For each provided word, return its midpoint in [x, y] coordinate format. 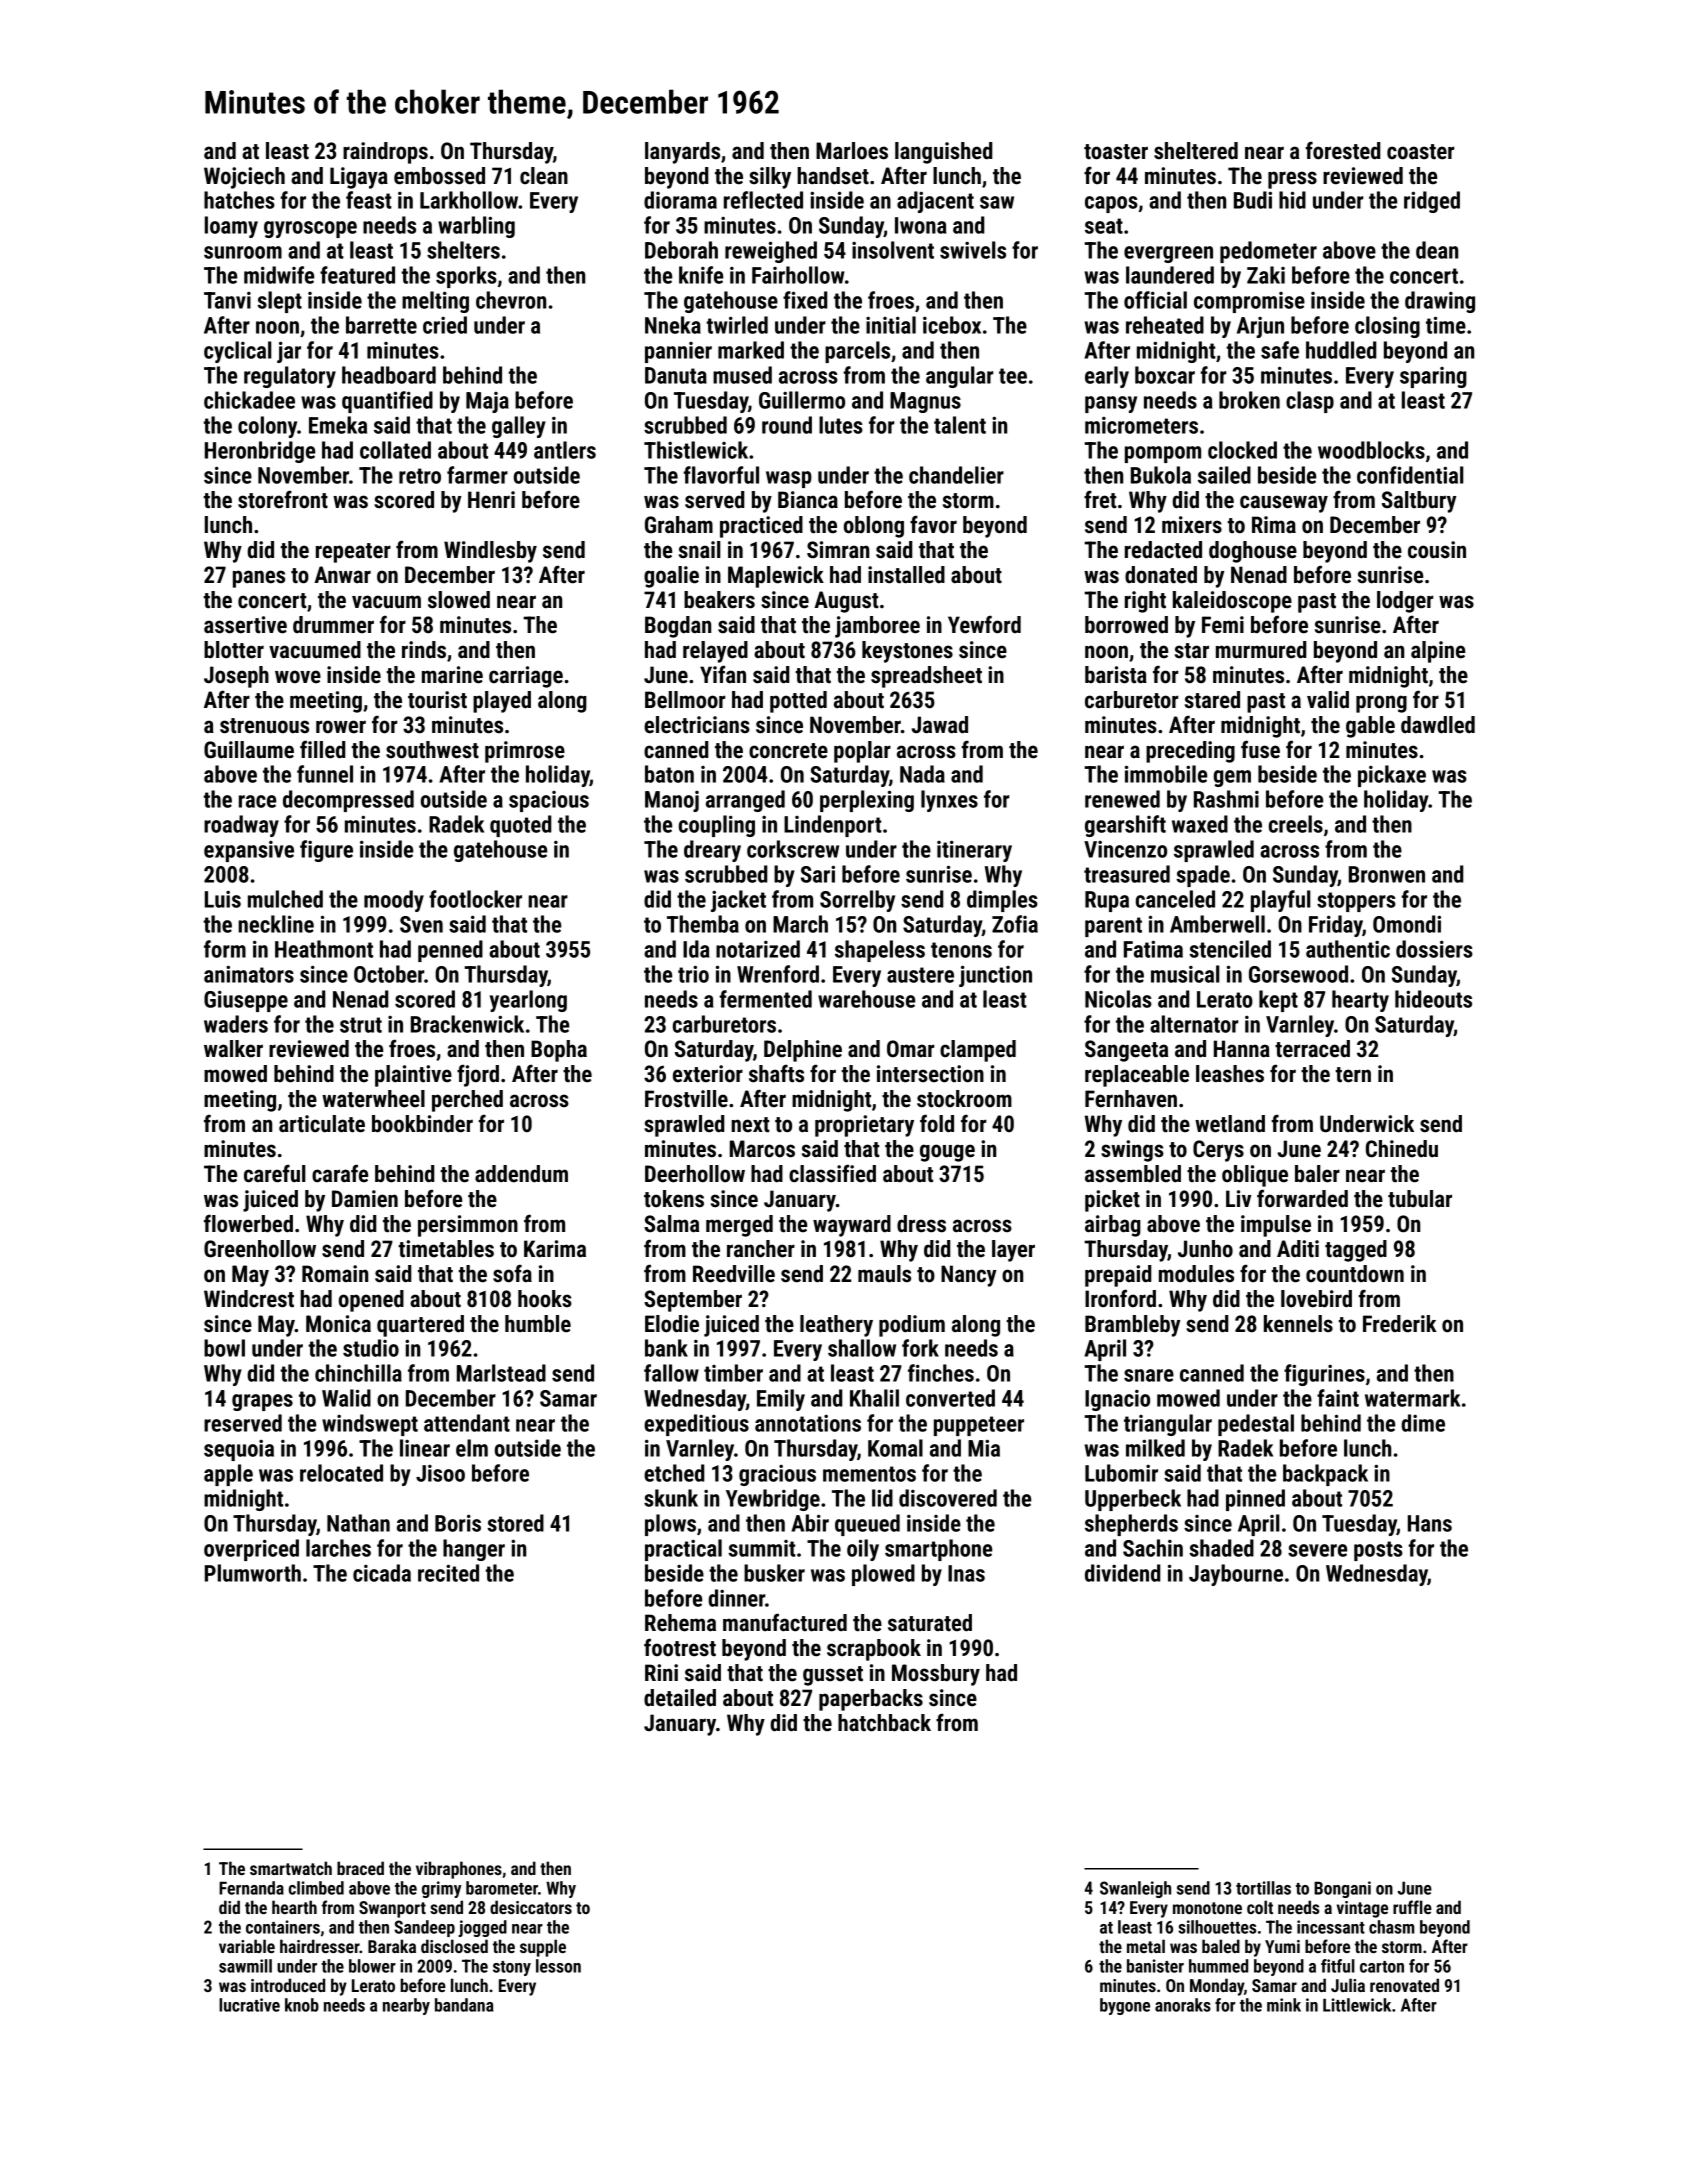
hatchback [884, 1723]
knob [302, 2005]
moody [394, 901]
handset [833, 176]
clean [544, 176]
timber [733, 1373]
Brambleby [1133, 1326]
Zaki [1266, 275]
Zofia [1015, 924]
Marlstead [501, 1373]
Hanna [1242, 1048]
